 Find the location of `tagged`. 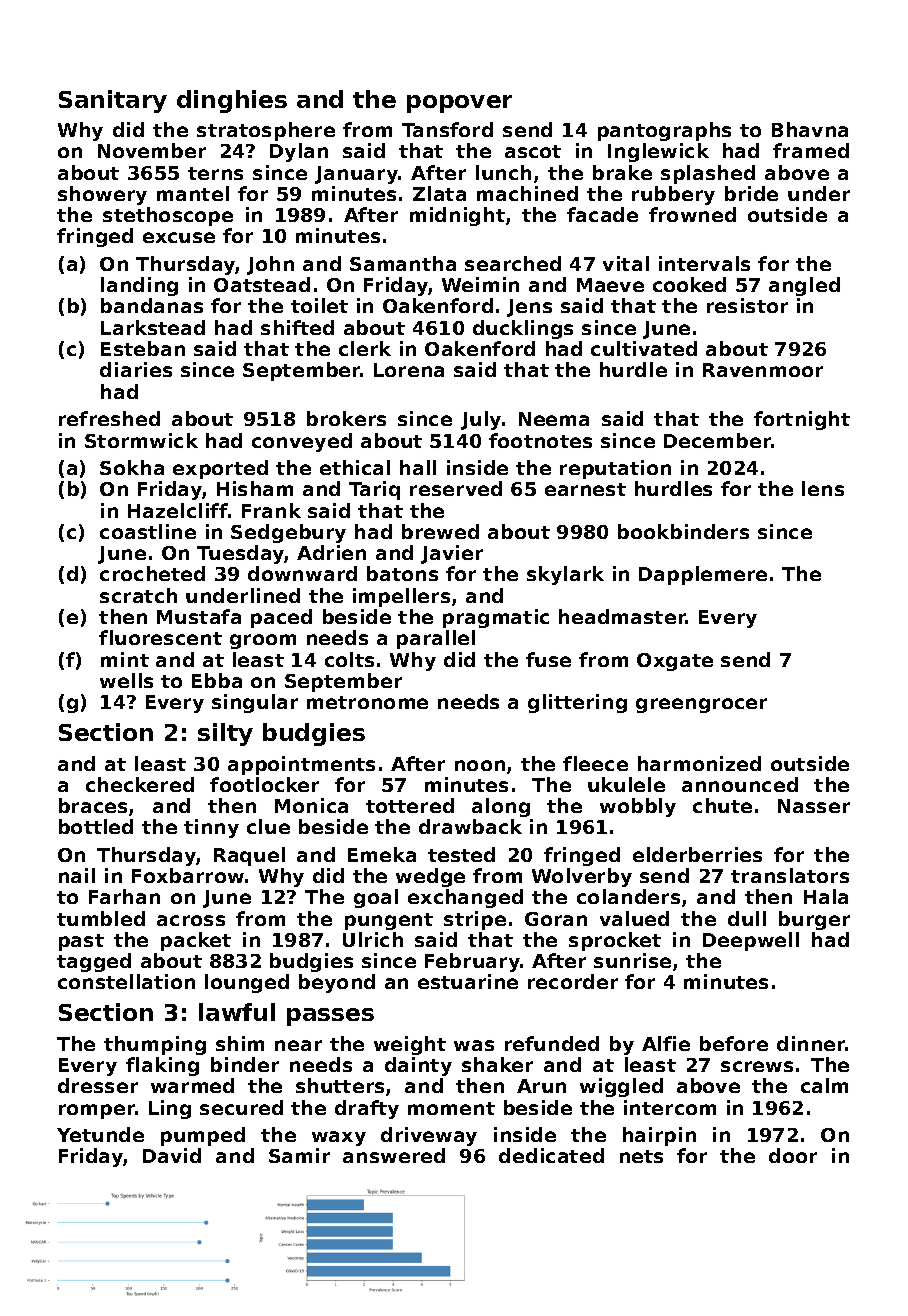

tagged is located at coordinates (94, 962).
